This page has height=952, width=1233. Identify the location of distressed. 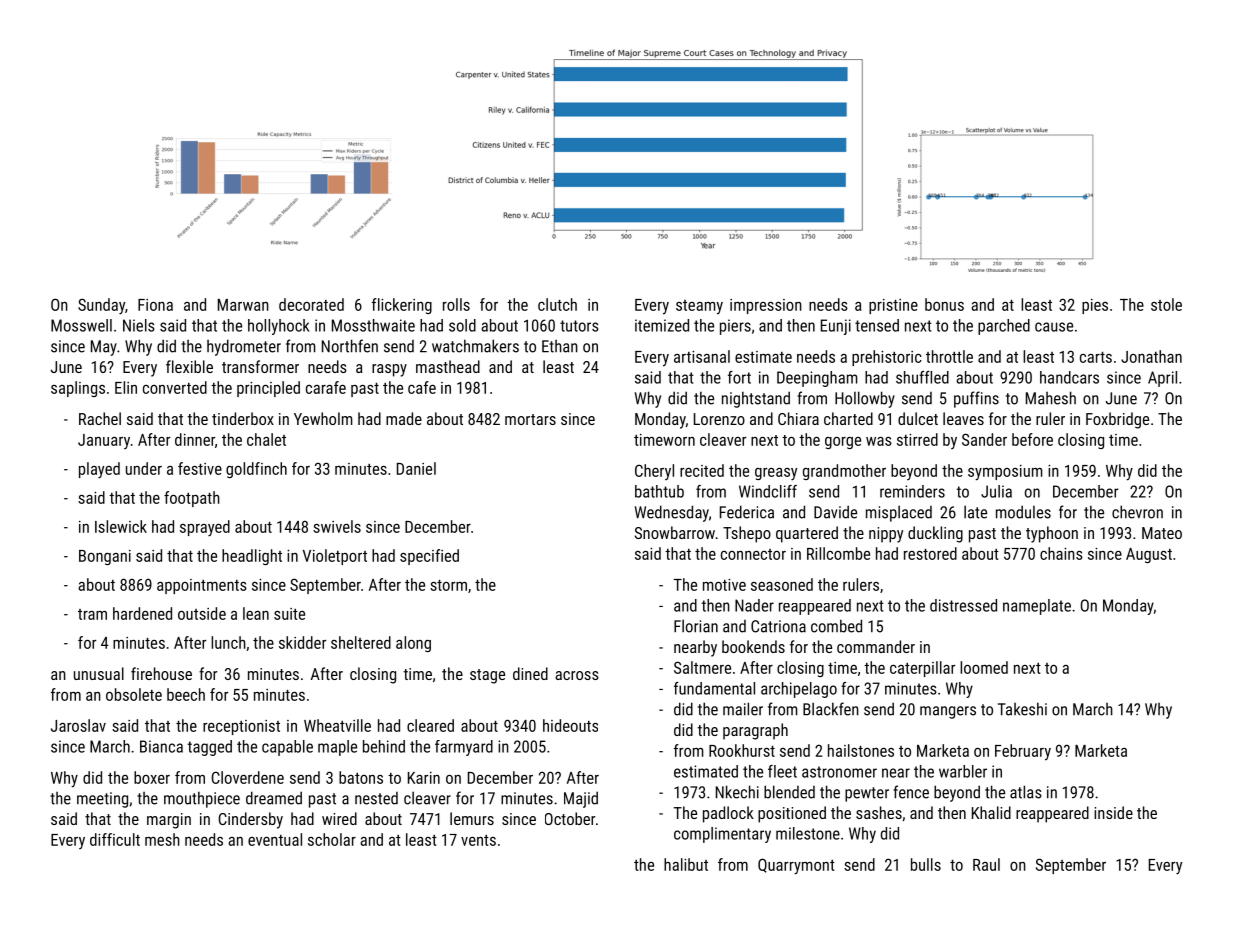
(963, 605).
